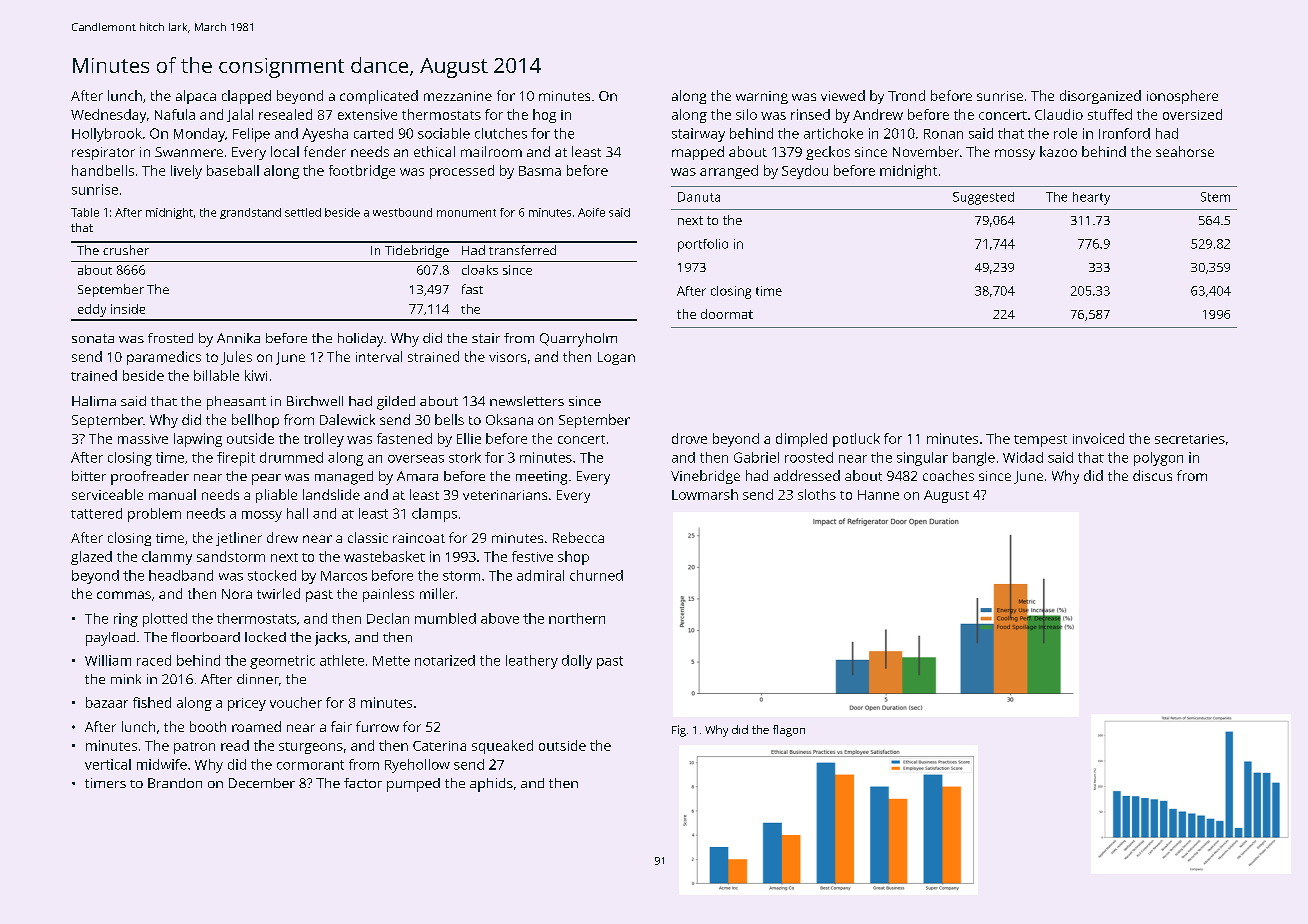 The image size is (1308, 924). I want to click on sloths, so click(817, 494).
